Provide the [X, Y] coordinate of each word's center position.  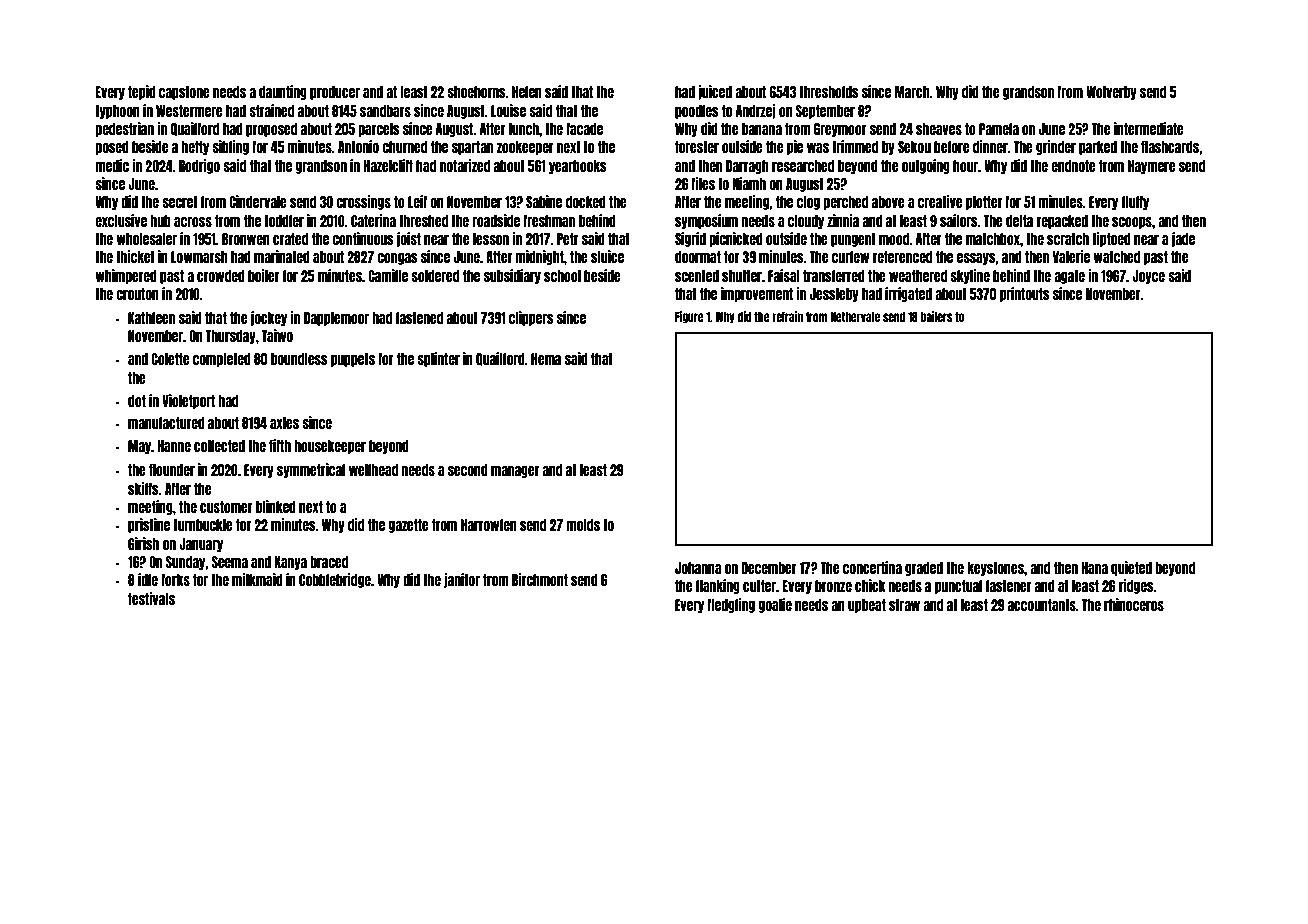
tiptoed [1111, 239]
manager [515, 472]
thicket [135, 256]
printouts [1025, 294]
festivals [151, 598]
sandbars [385, 111]
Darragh [747, 167]
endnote [1073, 166]
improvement [757, 294]
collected [219, 446]
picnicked [736, 239]
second [468, 470]
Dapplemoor [336, 319]
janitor [462, 580]
